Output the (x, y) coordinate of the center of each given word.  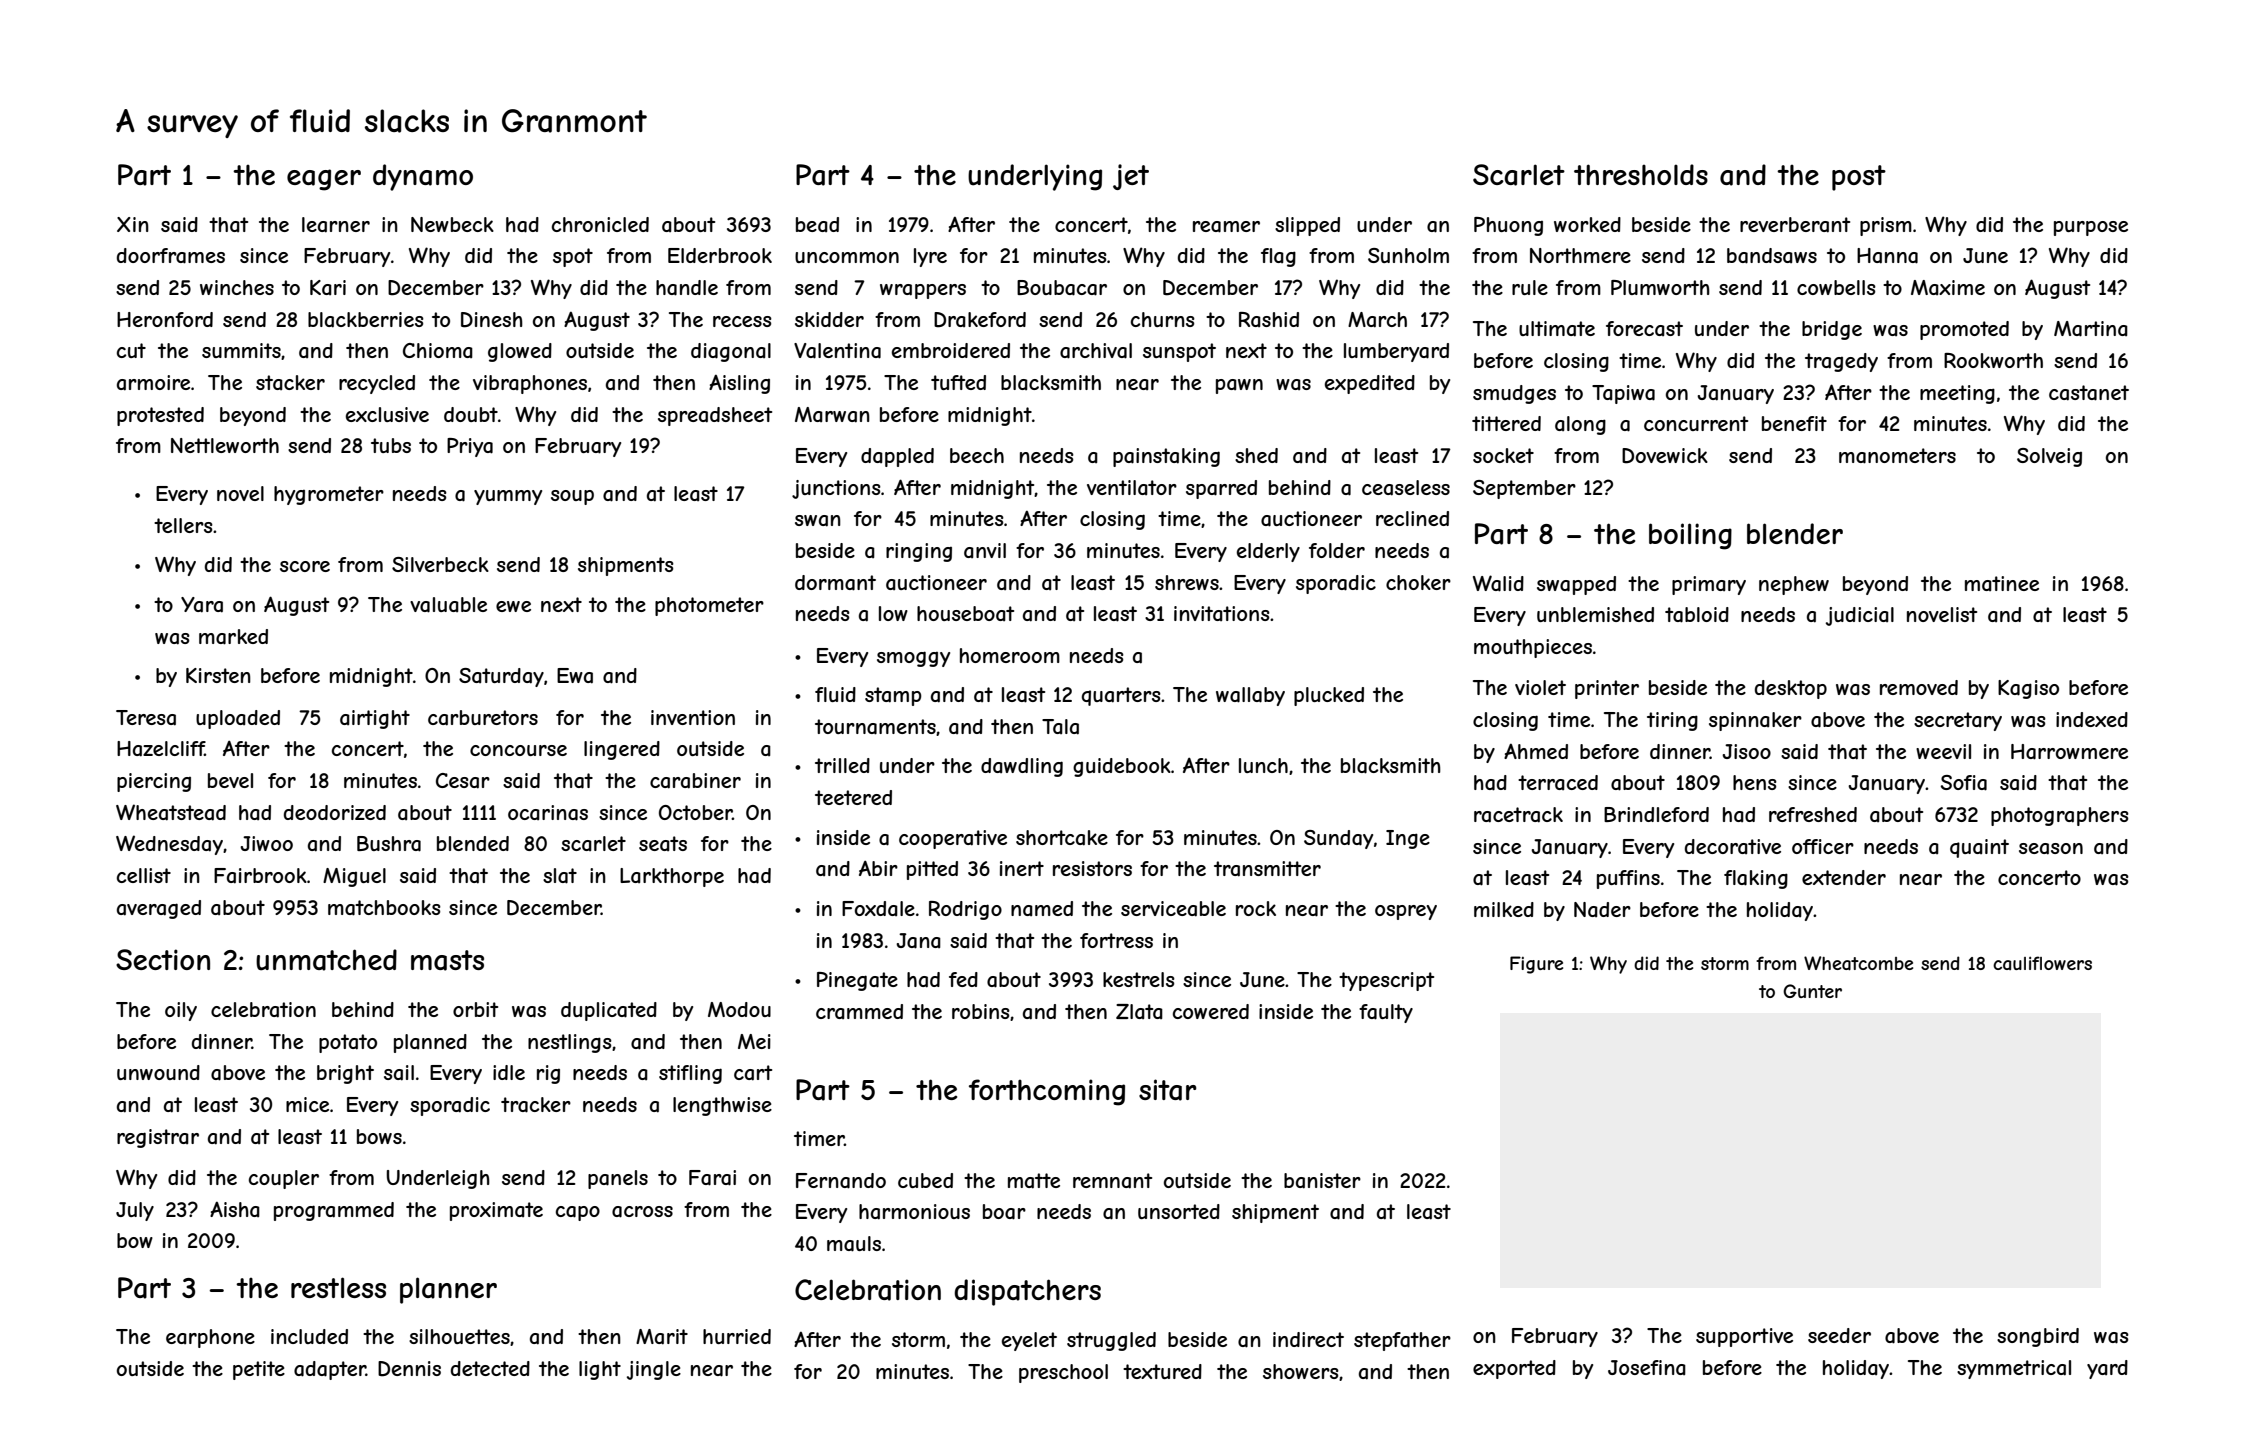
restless (338, 1287)
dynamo (423, 177)
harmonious (914, 1212)
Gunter (1812, 991)
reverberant (1795, 225)
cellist (144, 875)
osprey (1406, 912)
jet (1131, 177)
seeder (1839, 1335)
